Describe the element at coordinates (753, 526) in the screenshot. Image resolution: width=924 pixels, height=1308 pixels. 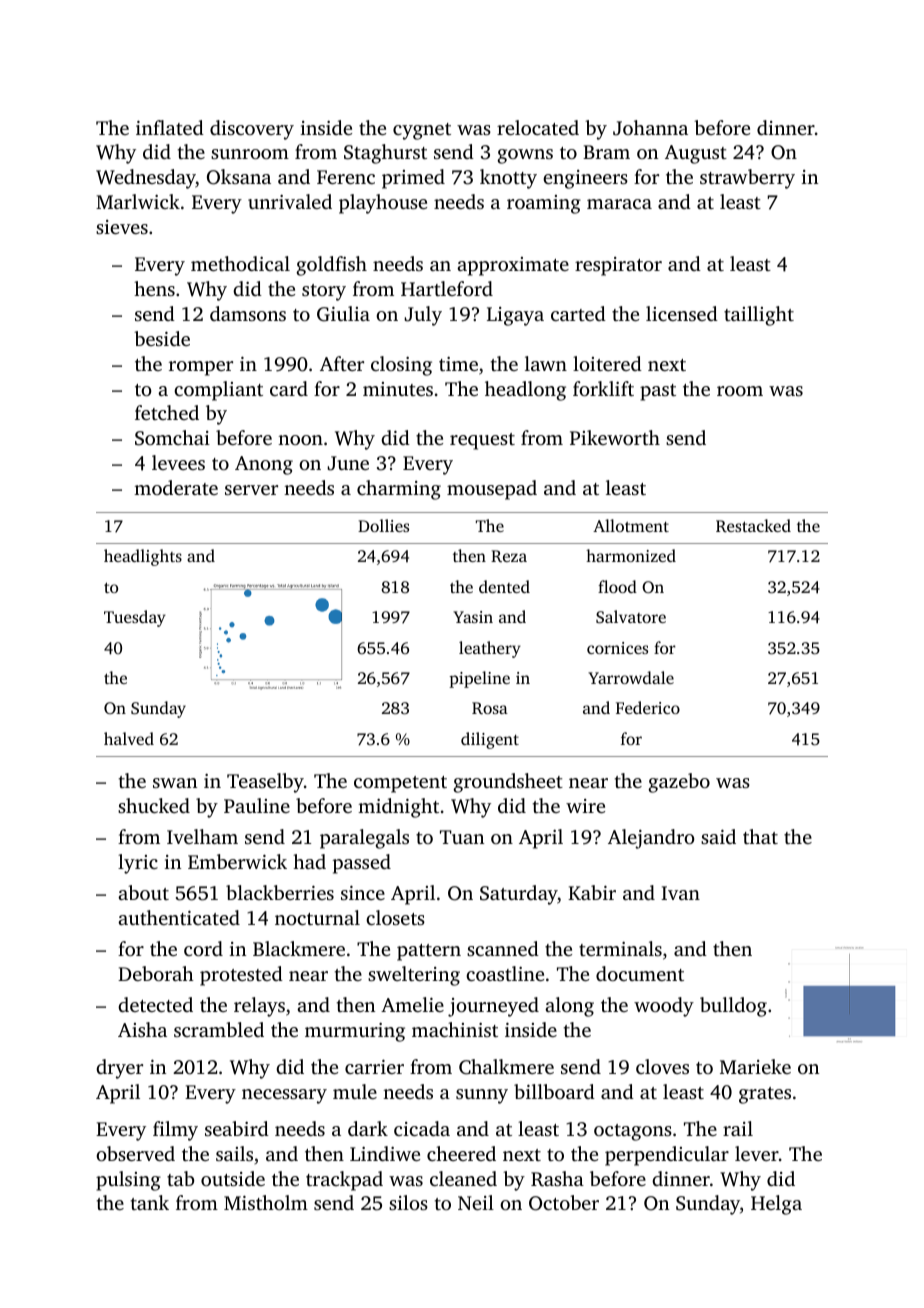
I see `Restacked` at that location.
